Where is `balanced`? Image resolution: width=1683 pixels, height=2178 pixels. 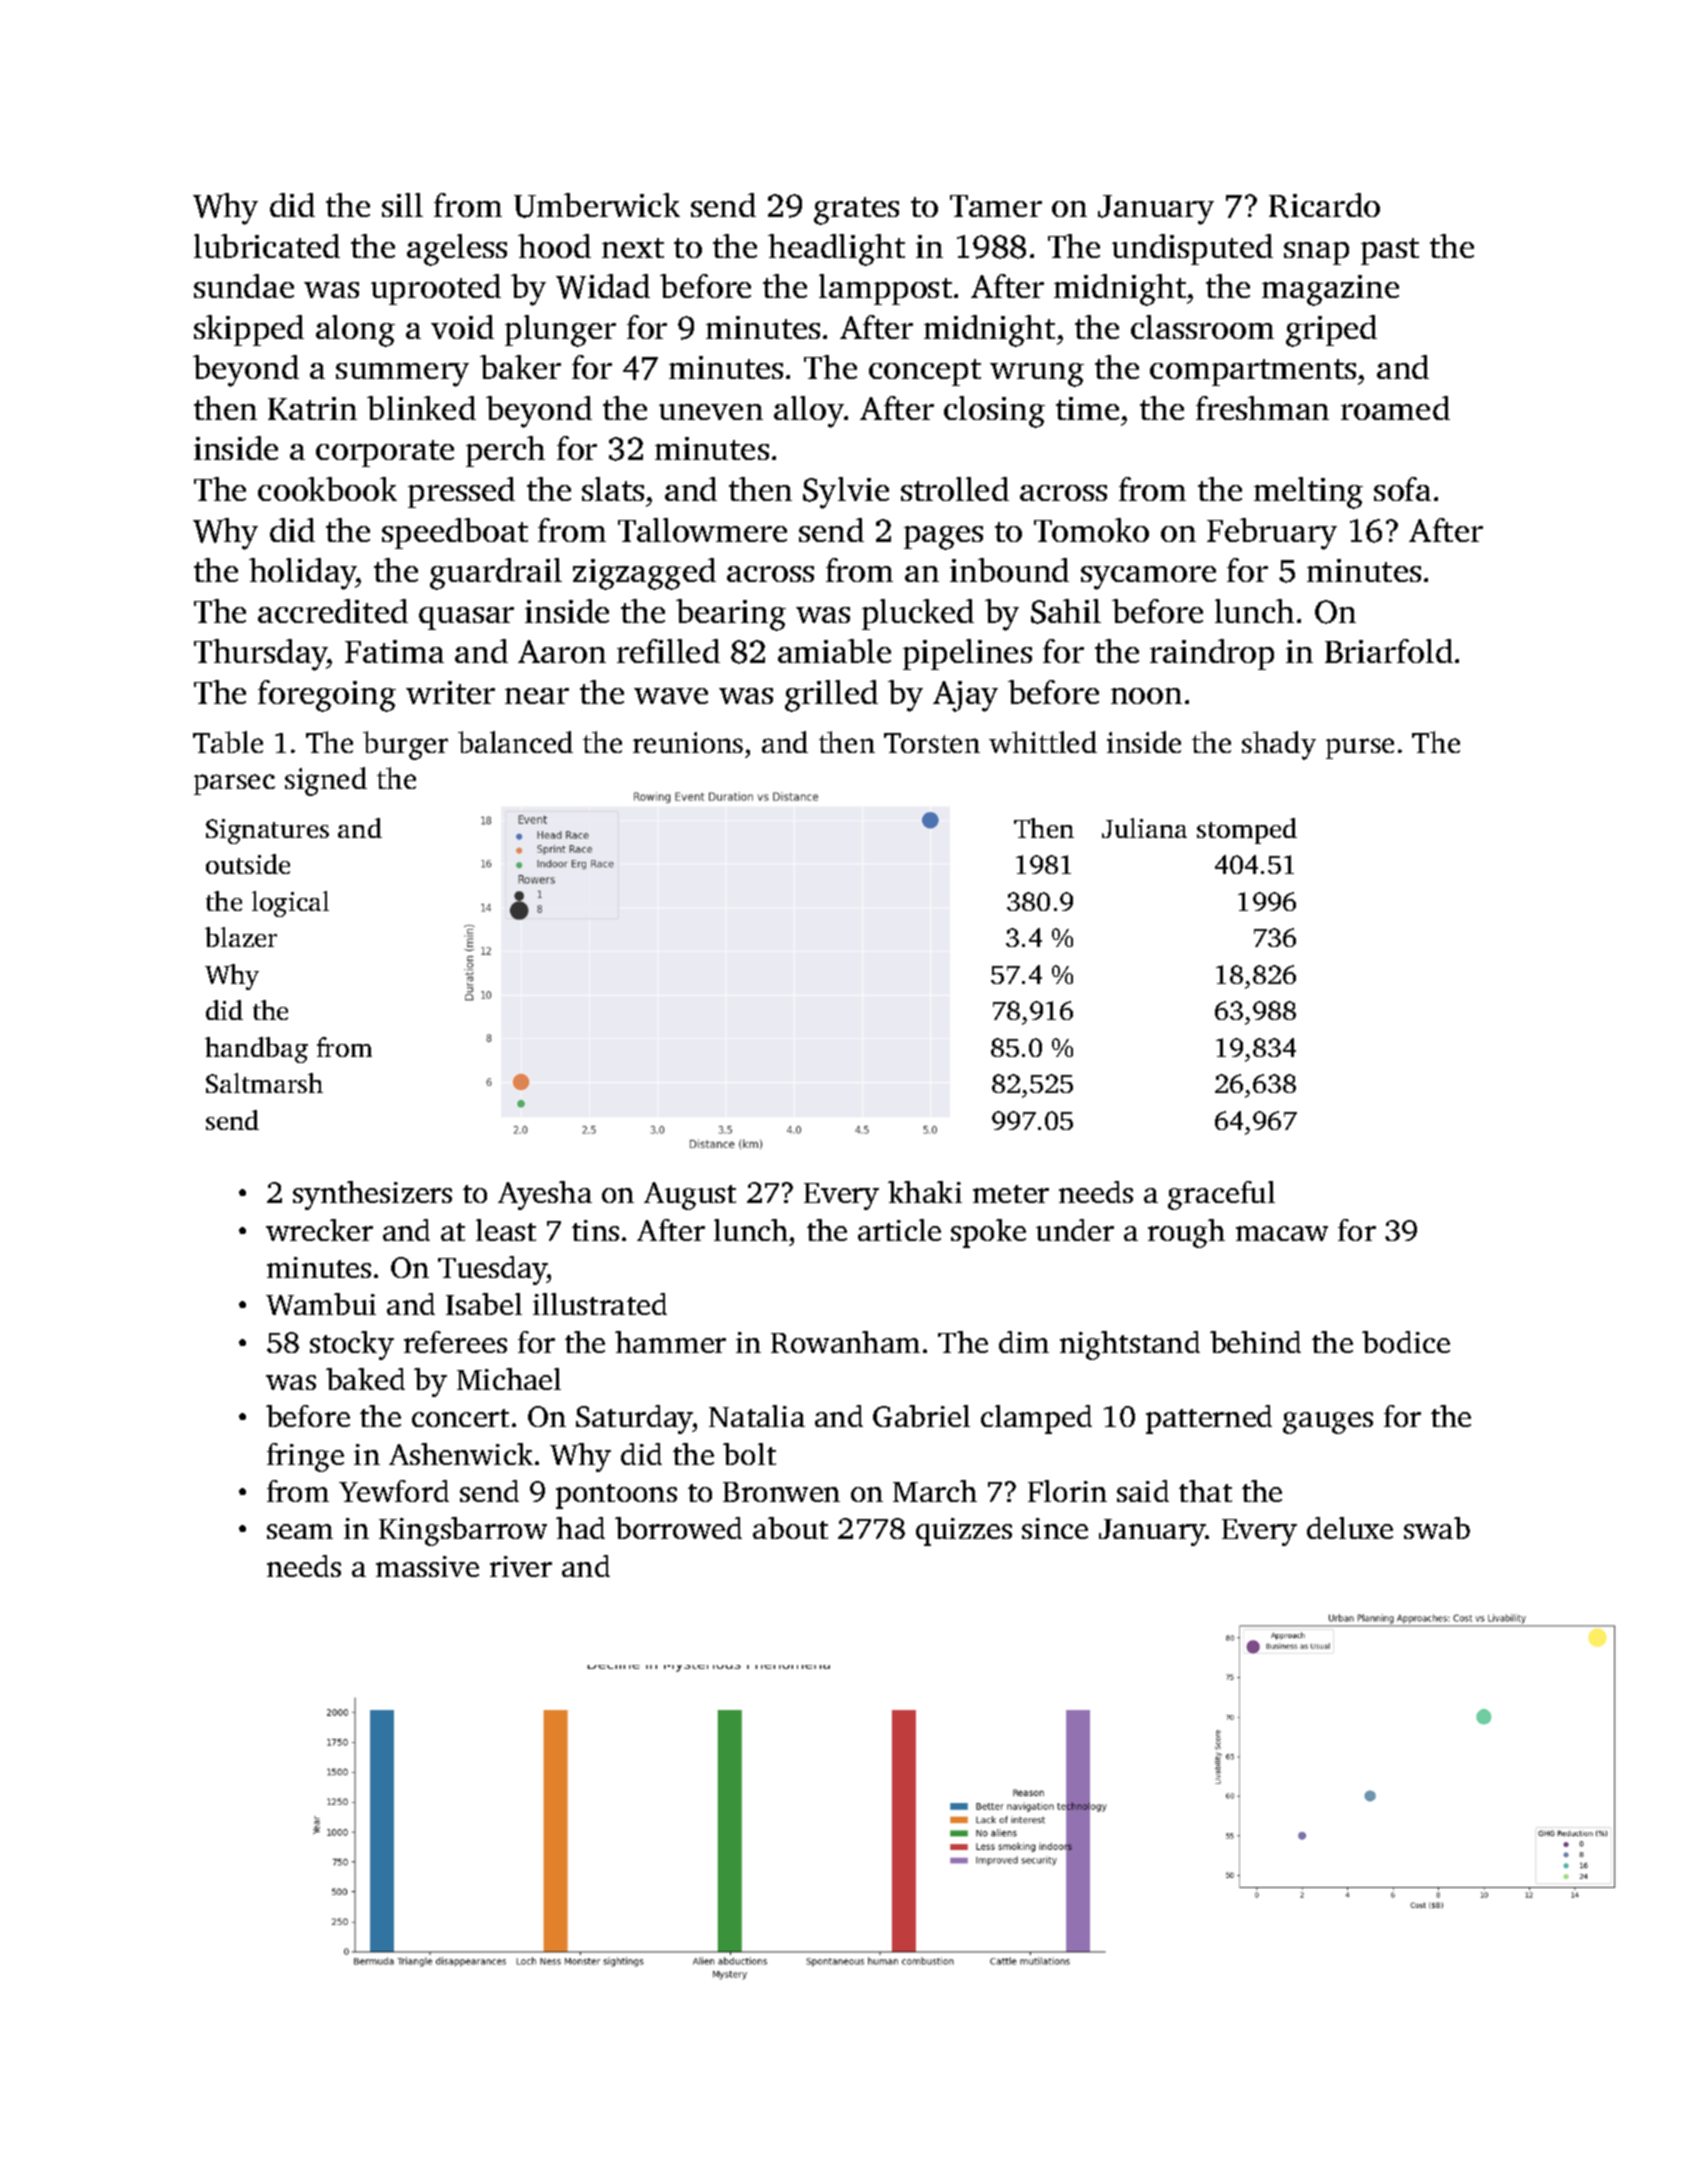 balanced is located at coordinates (515, 742).
